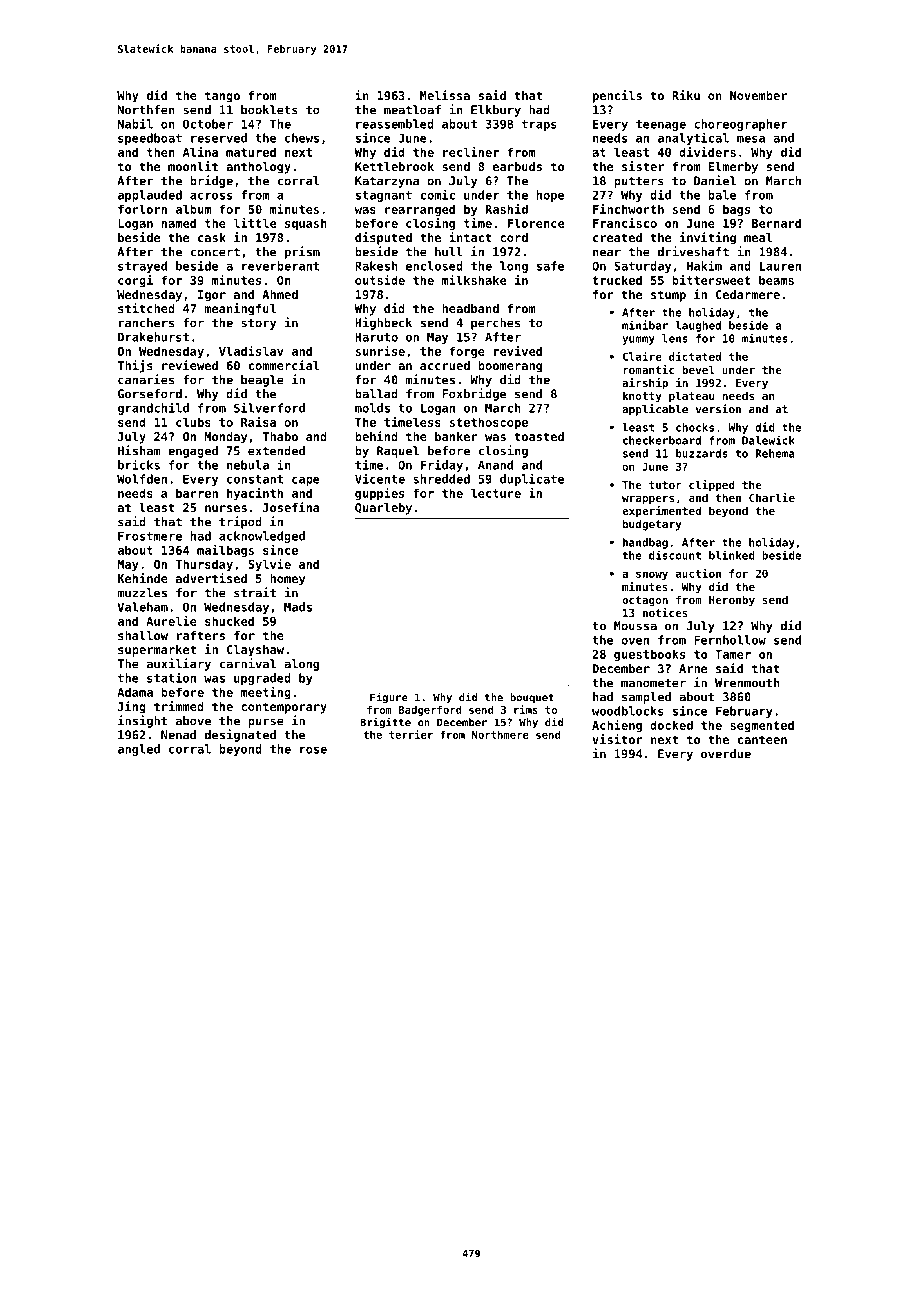  Describe the element at coordinates (726, 754) in the image. I see `overdue` at that location.
